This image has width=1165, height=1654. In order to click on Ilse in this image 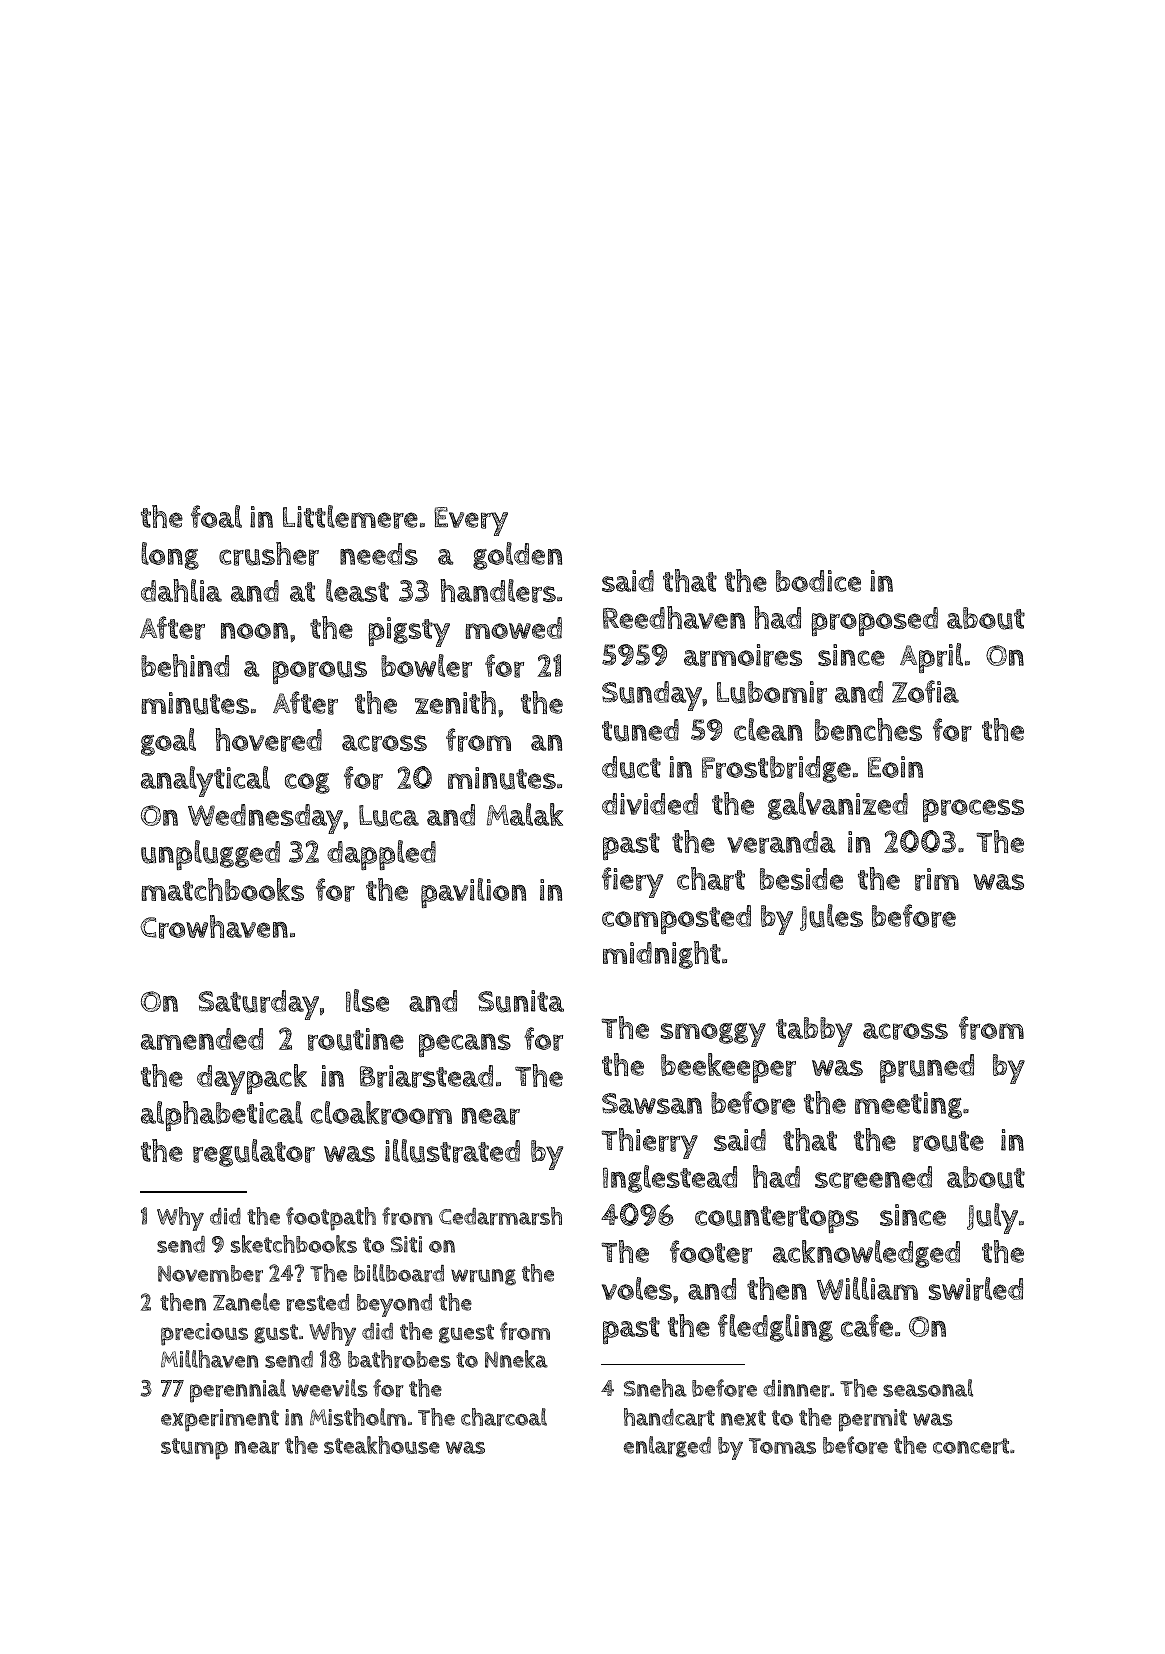, I will do `click(367, 1000)`.
